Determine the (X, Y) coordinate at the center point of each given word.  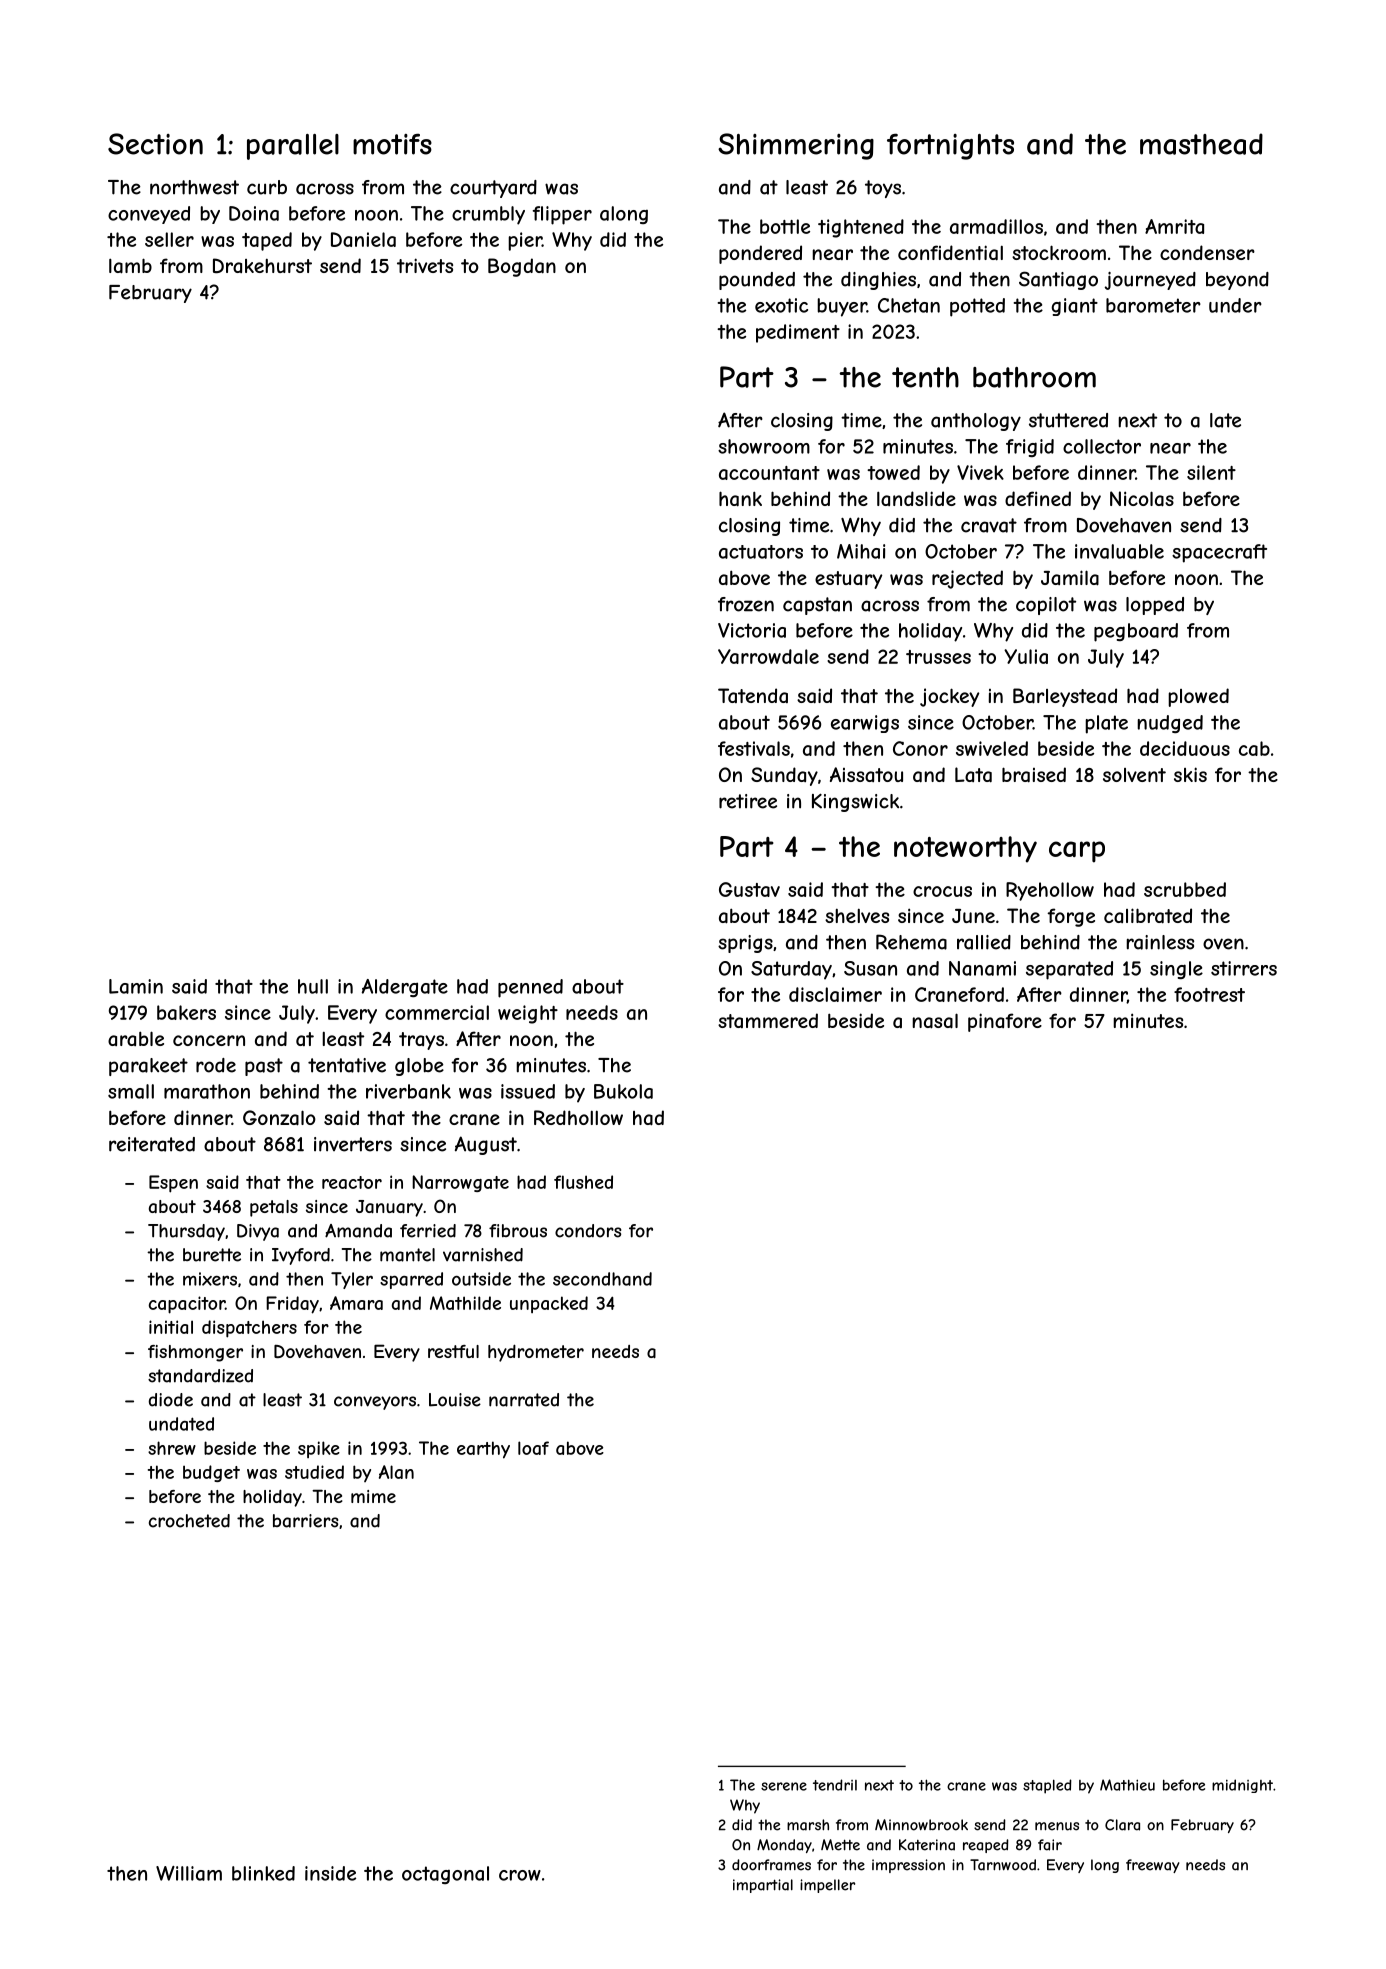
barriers (305, 1521)
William (189, 1873)
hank (740, 499)
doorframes (771, 1865)
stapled (1047, 1786)
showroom (764, 446)
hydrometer (536, 1353)
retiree (748, 801)
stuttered (1068, 420)
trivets (425, 265)
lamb (130, 266)
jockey (949, 697)
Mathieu (1127, 1785)
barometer (1153, 305)
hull (313, 986)
